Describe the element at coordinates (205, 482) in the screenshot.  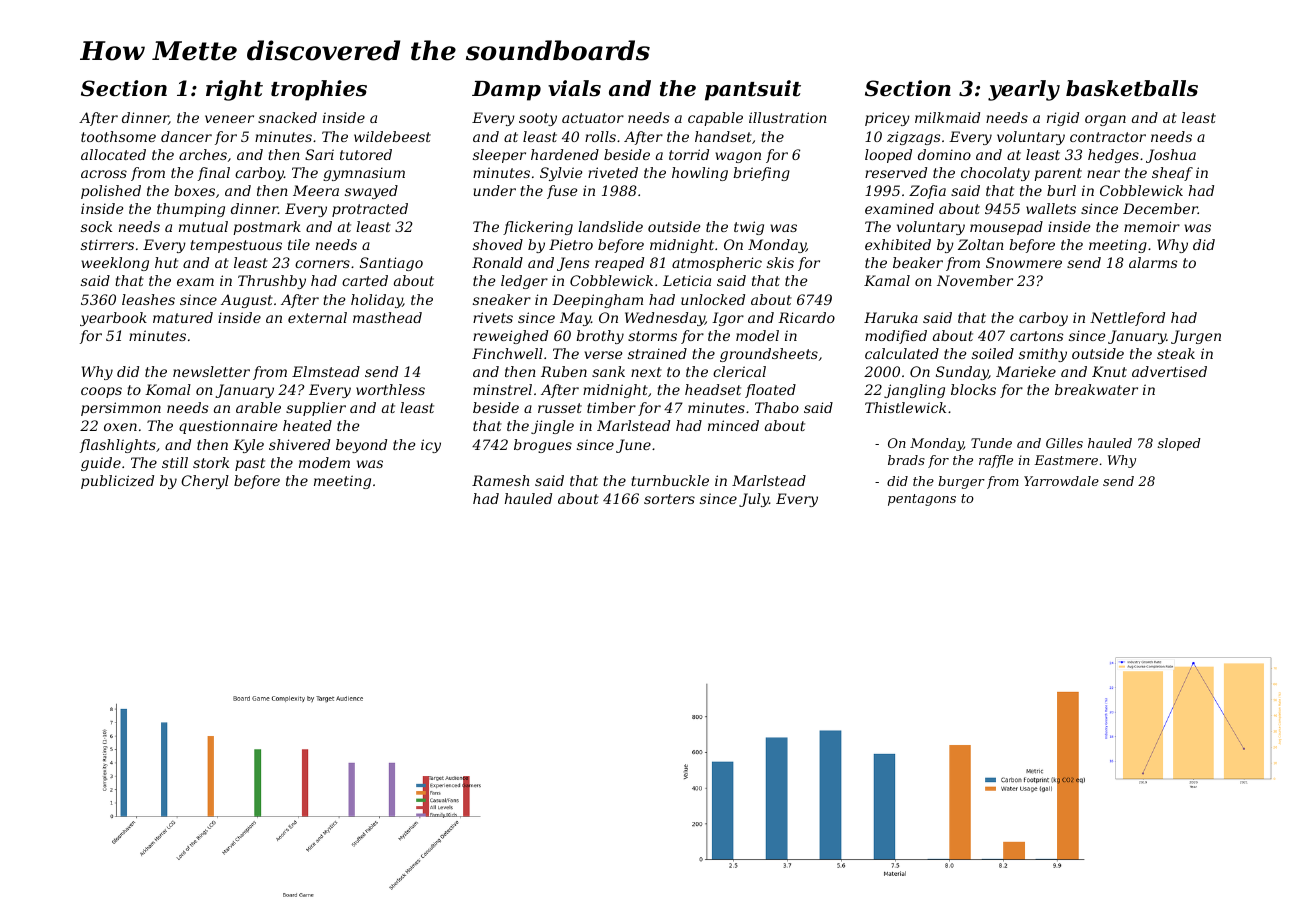
I see `Cheryl` at that location.
